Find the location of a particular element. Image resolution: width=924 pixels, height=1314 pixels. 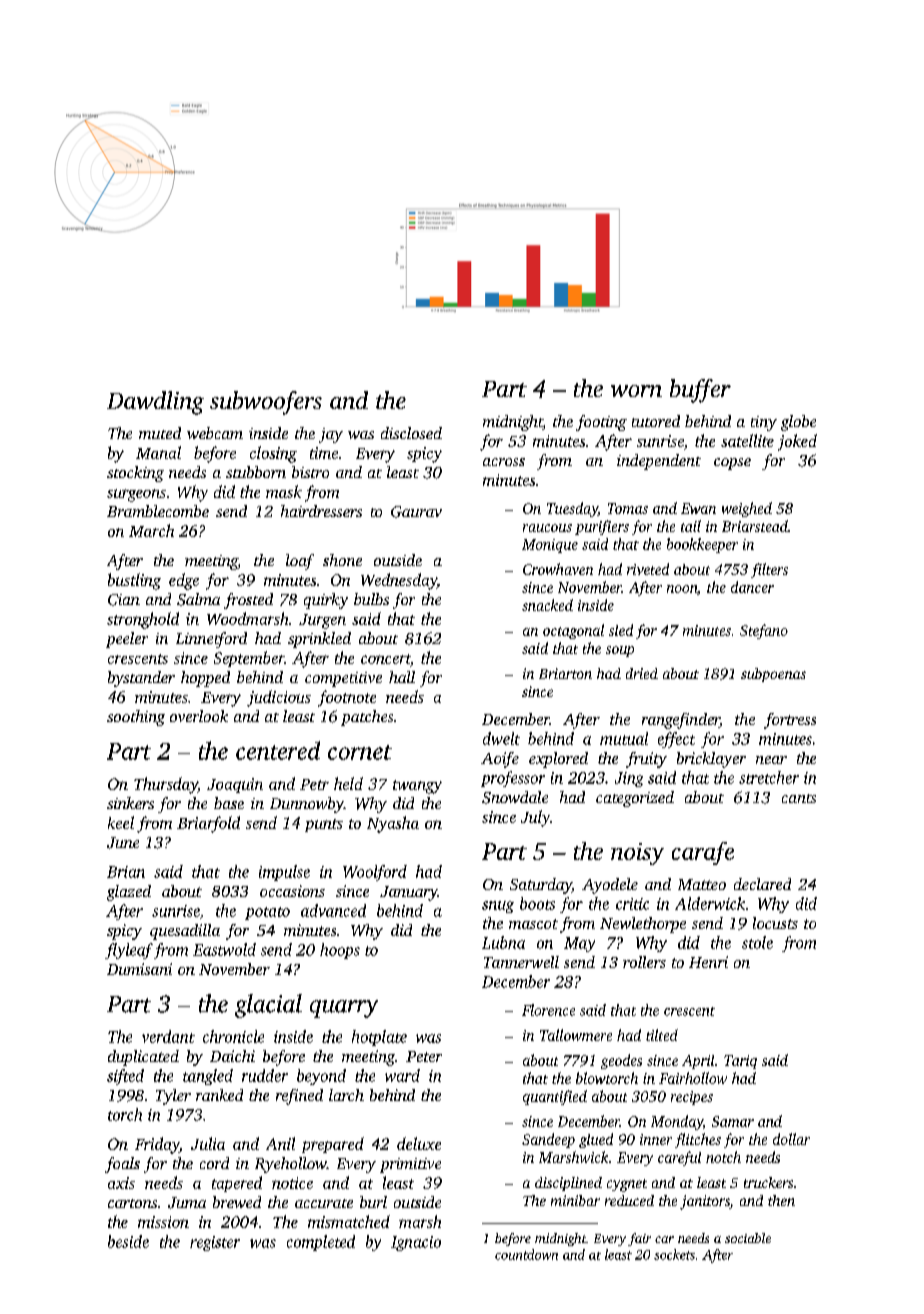

foals is located at coordinates (122, 1165).
